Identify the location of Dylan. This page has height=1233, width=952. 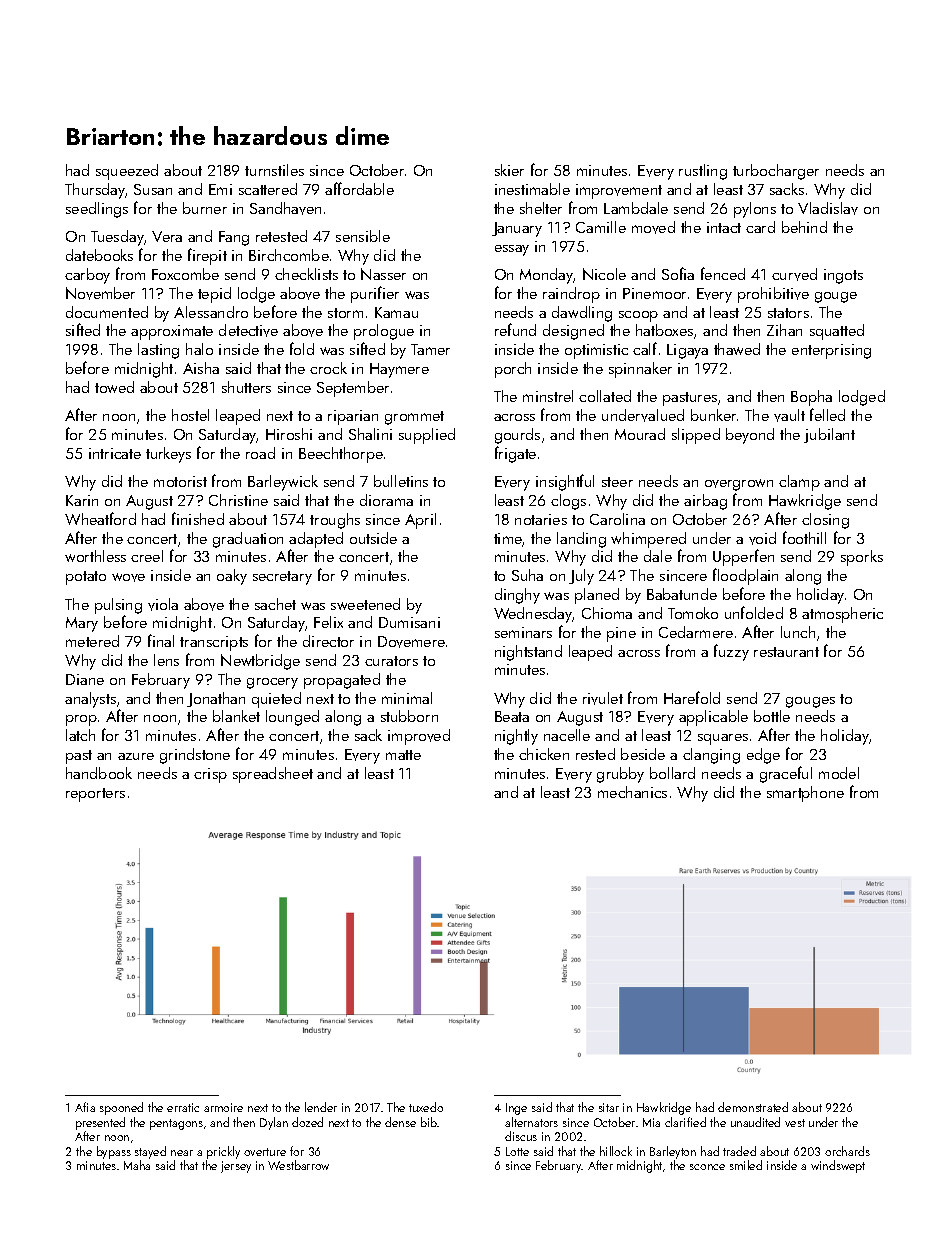
(274, 1123).
